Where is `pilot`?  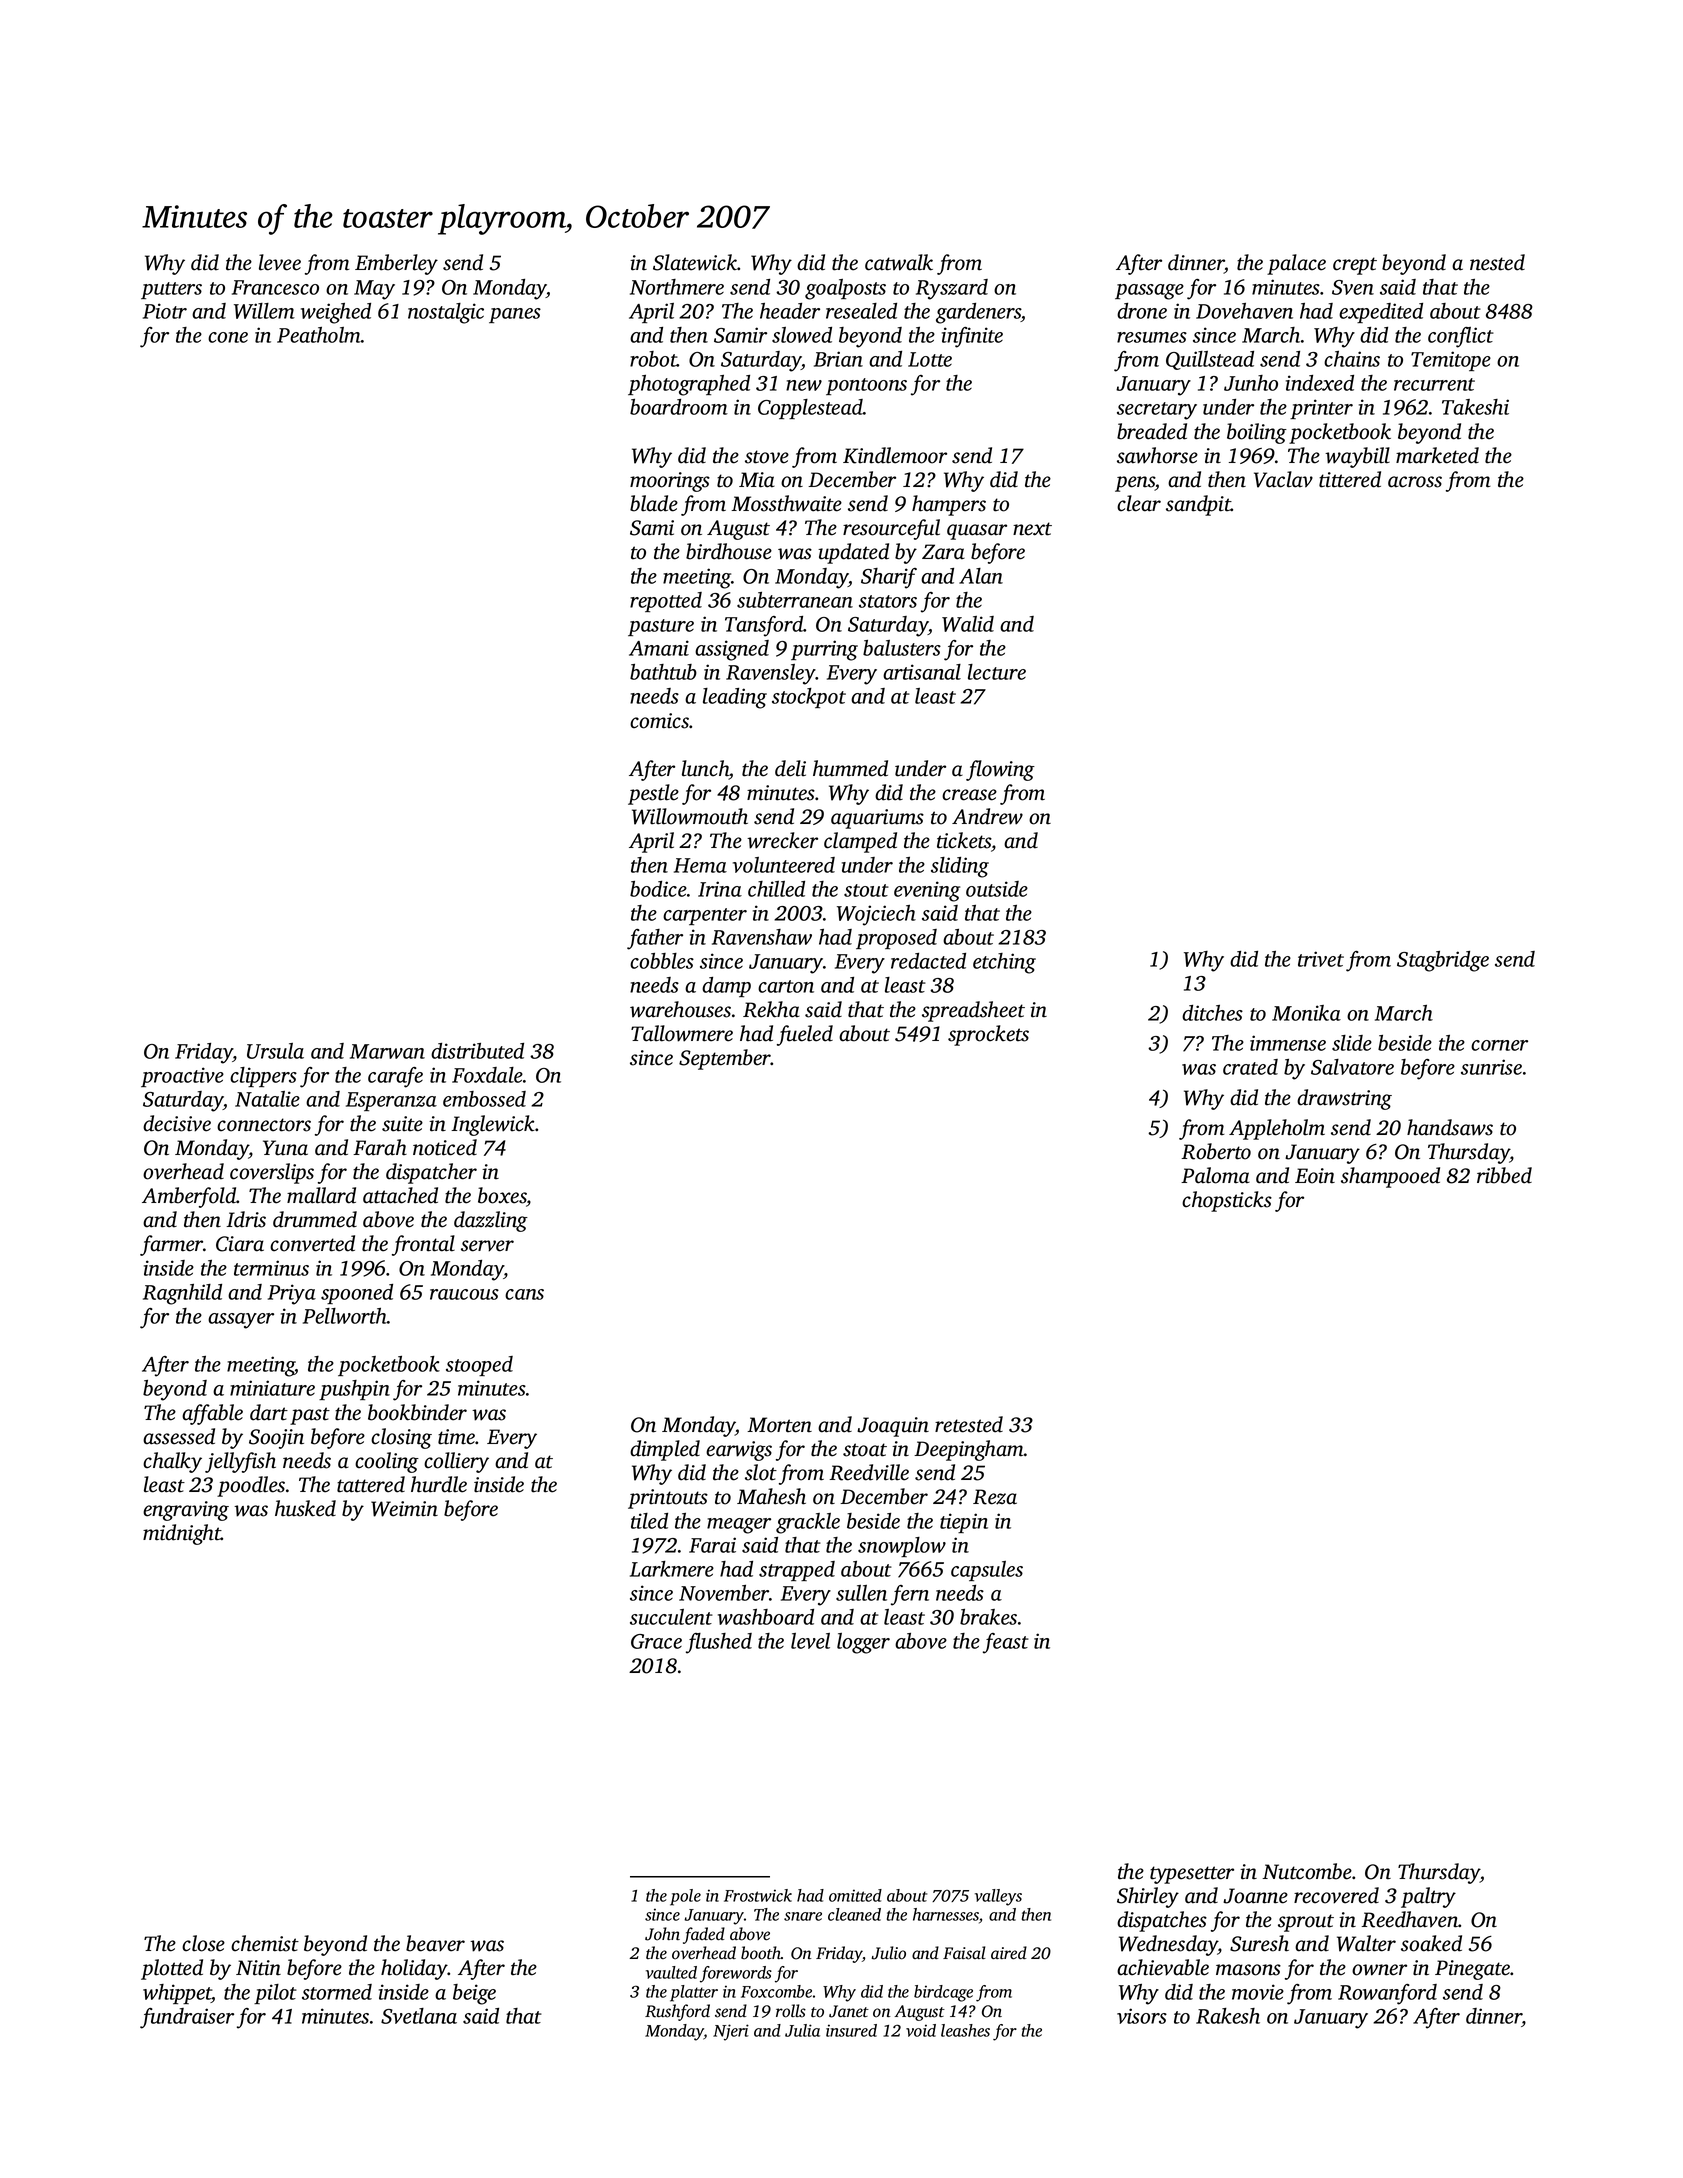 pilot is located at coordinates (275, 1994).
